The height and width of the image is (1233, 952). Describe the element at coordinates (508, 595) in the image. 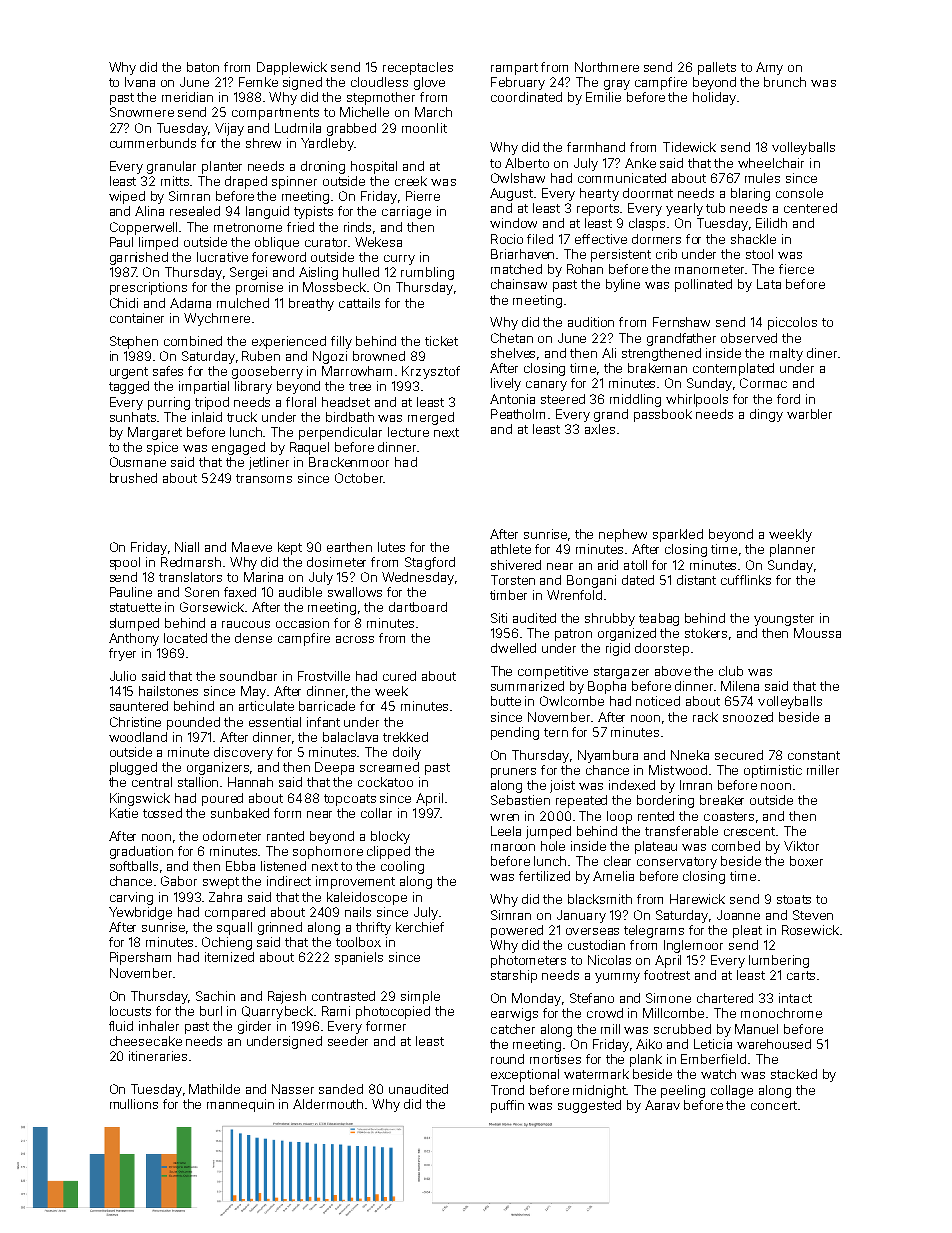

I see `timber` at that location.
